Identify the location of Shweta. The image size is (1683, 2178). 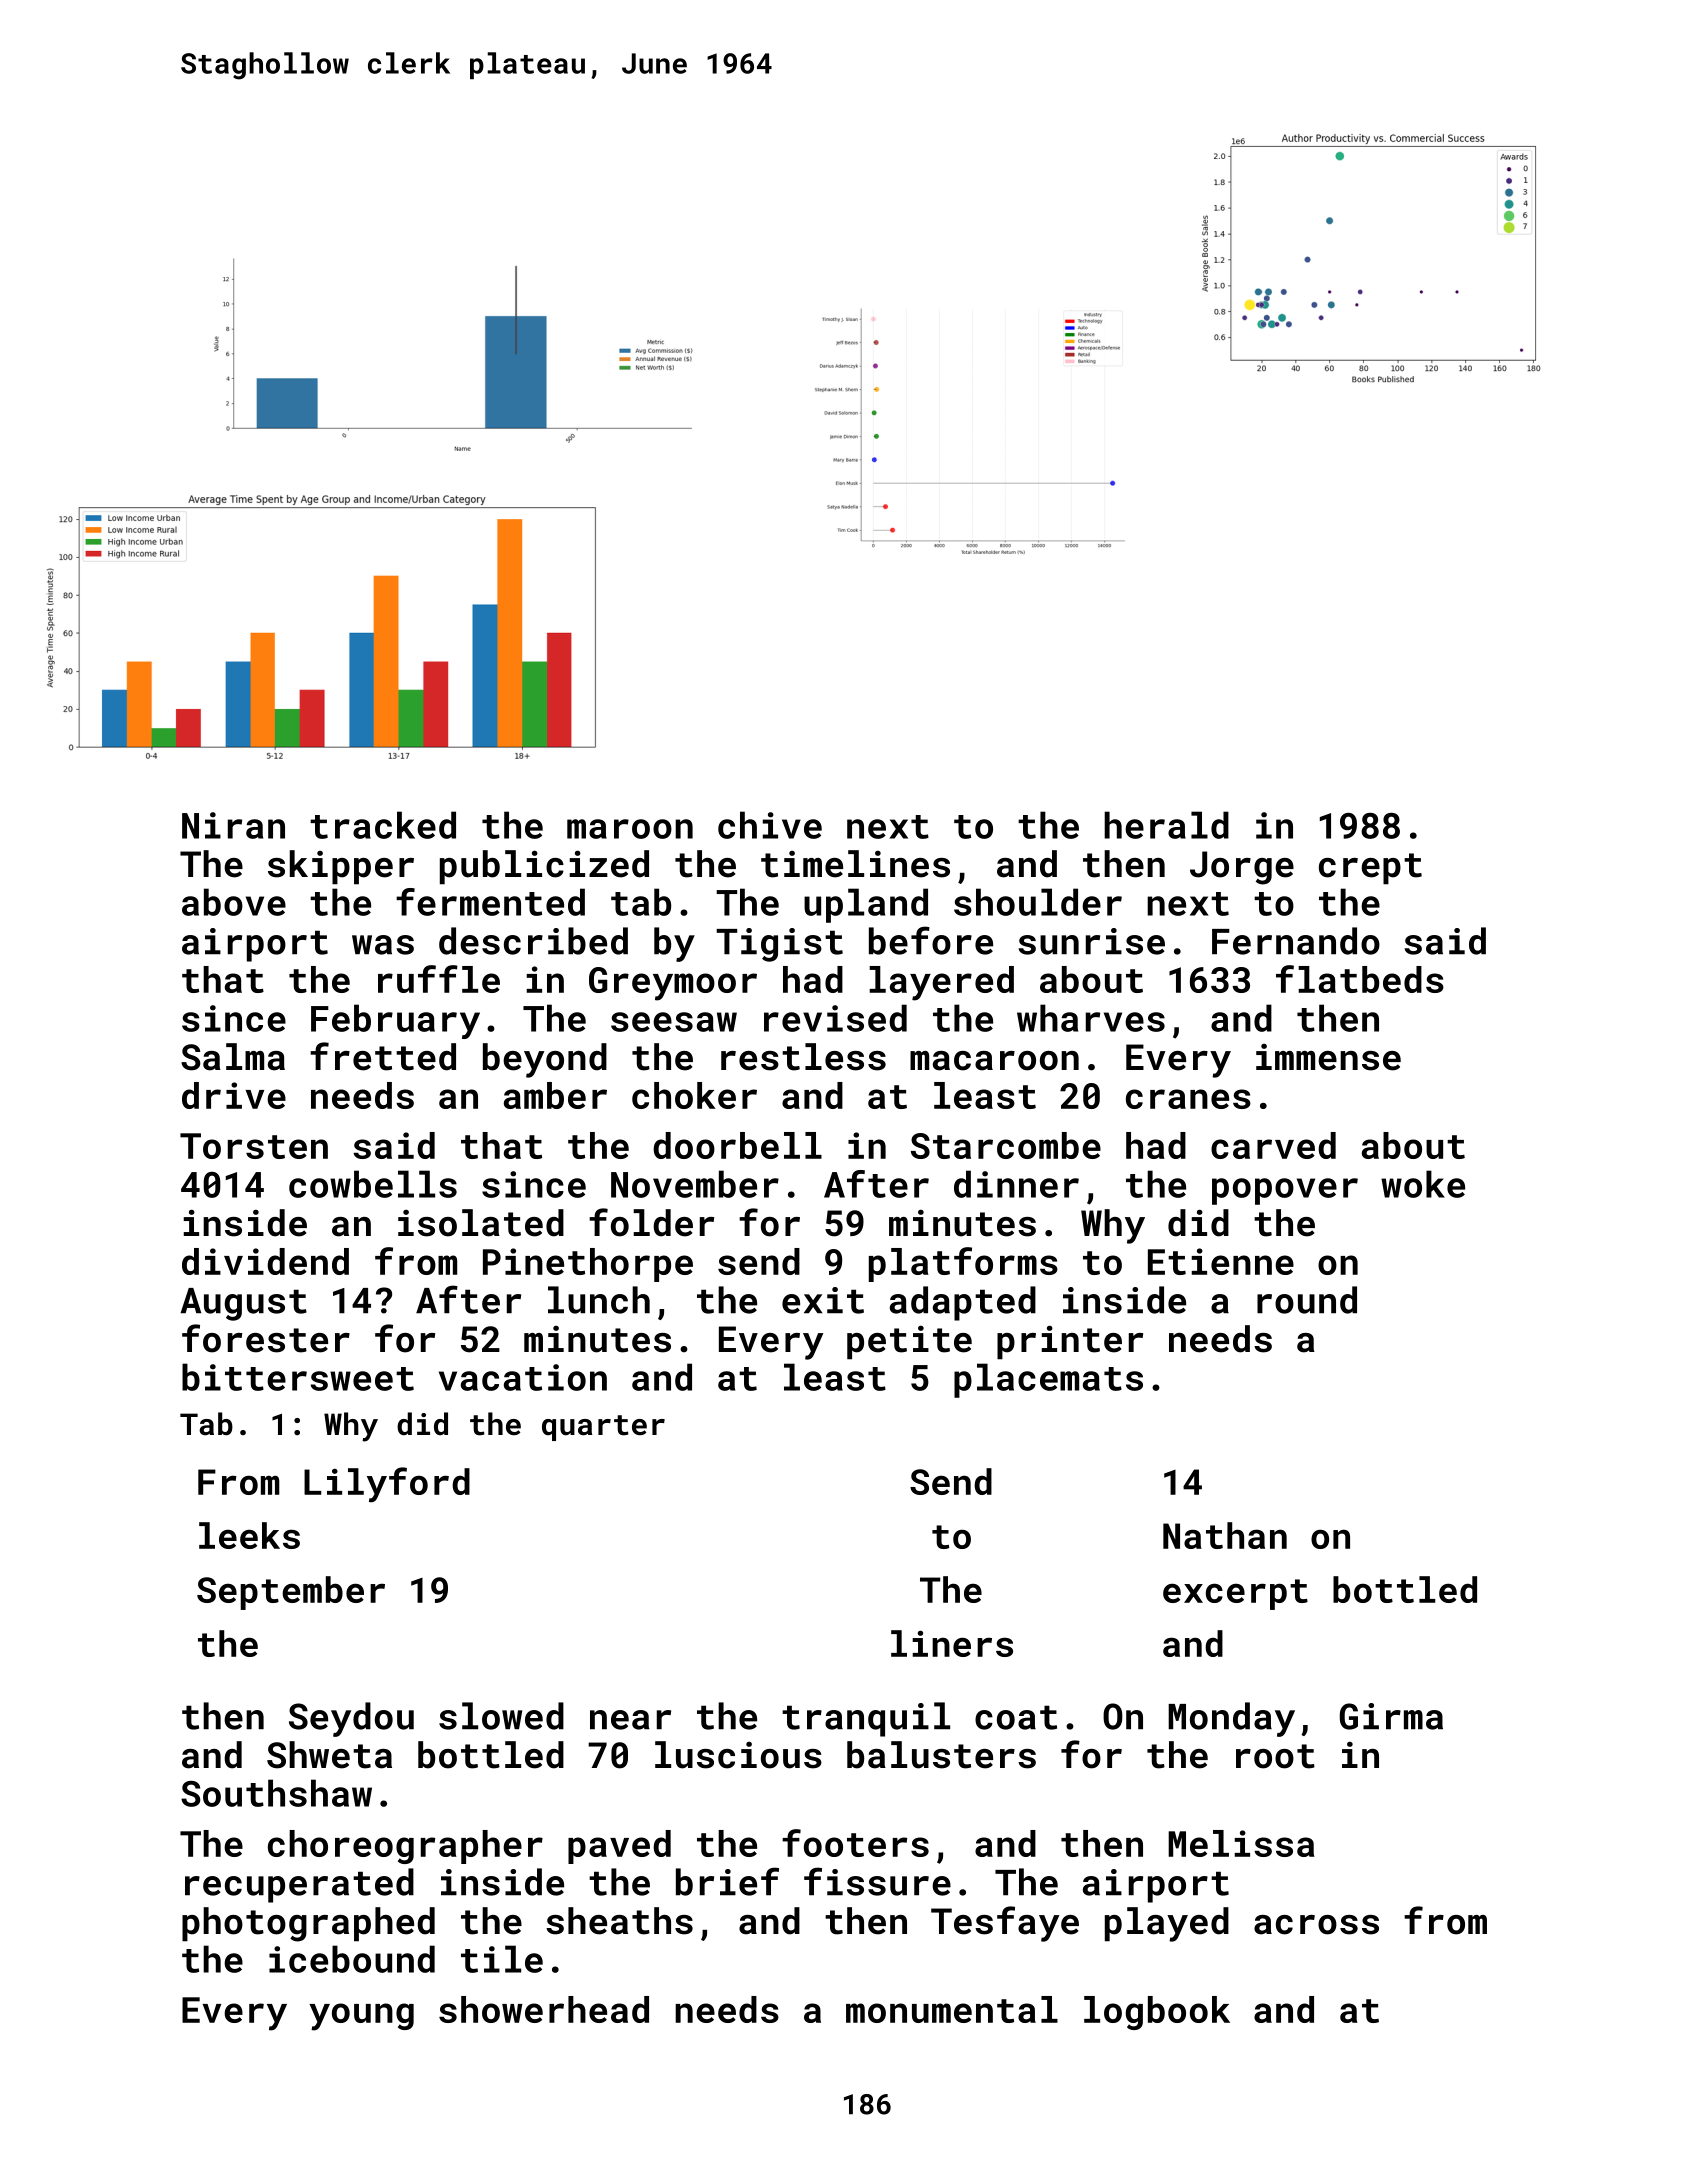
(329, 1755).
